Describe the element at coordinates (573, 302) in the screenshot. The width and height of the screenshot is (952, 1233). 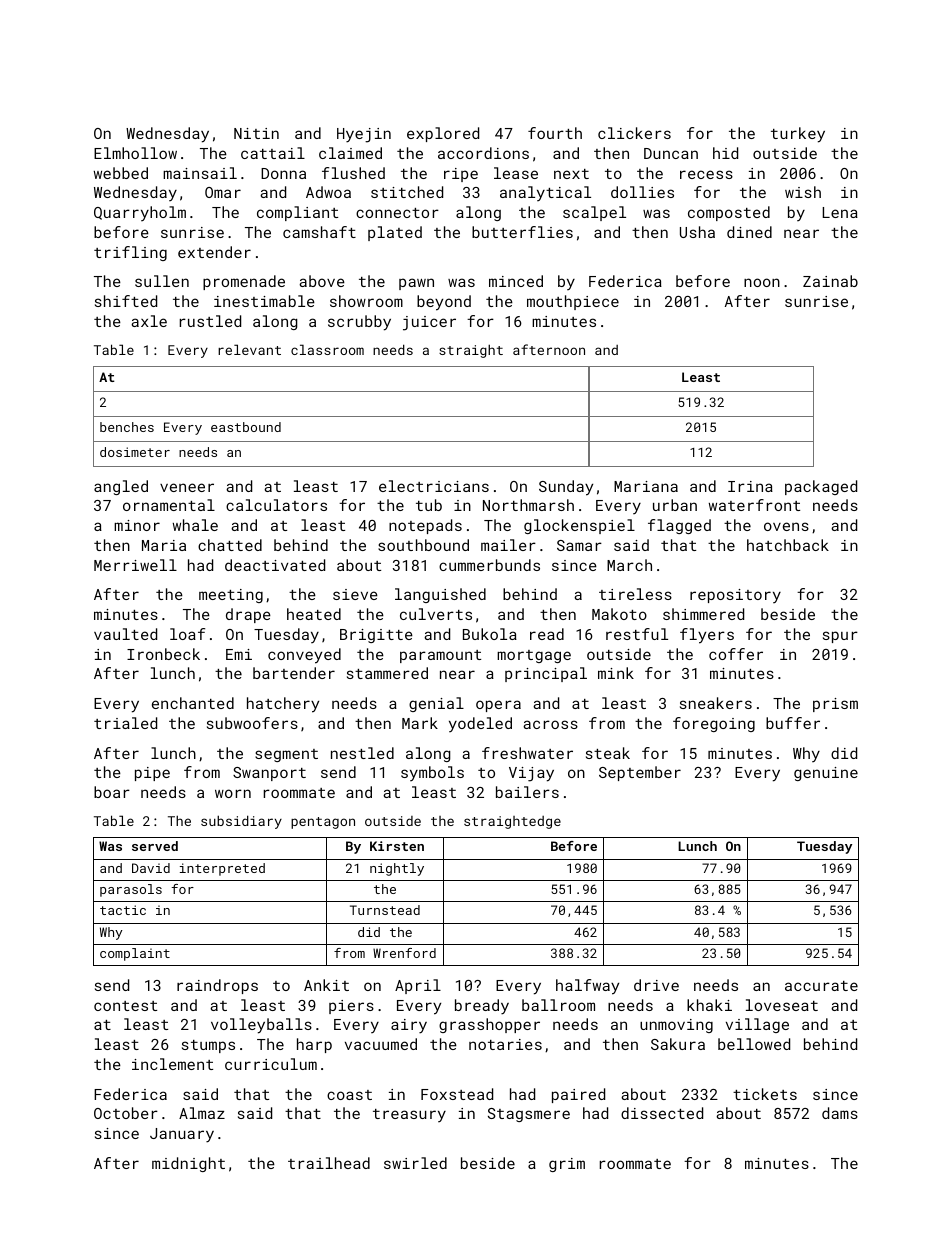
I see `mouthpiece` at that location.
